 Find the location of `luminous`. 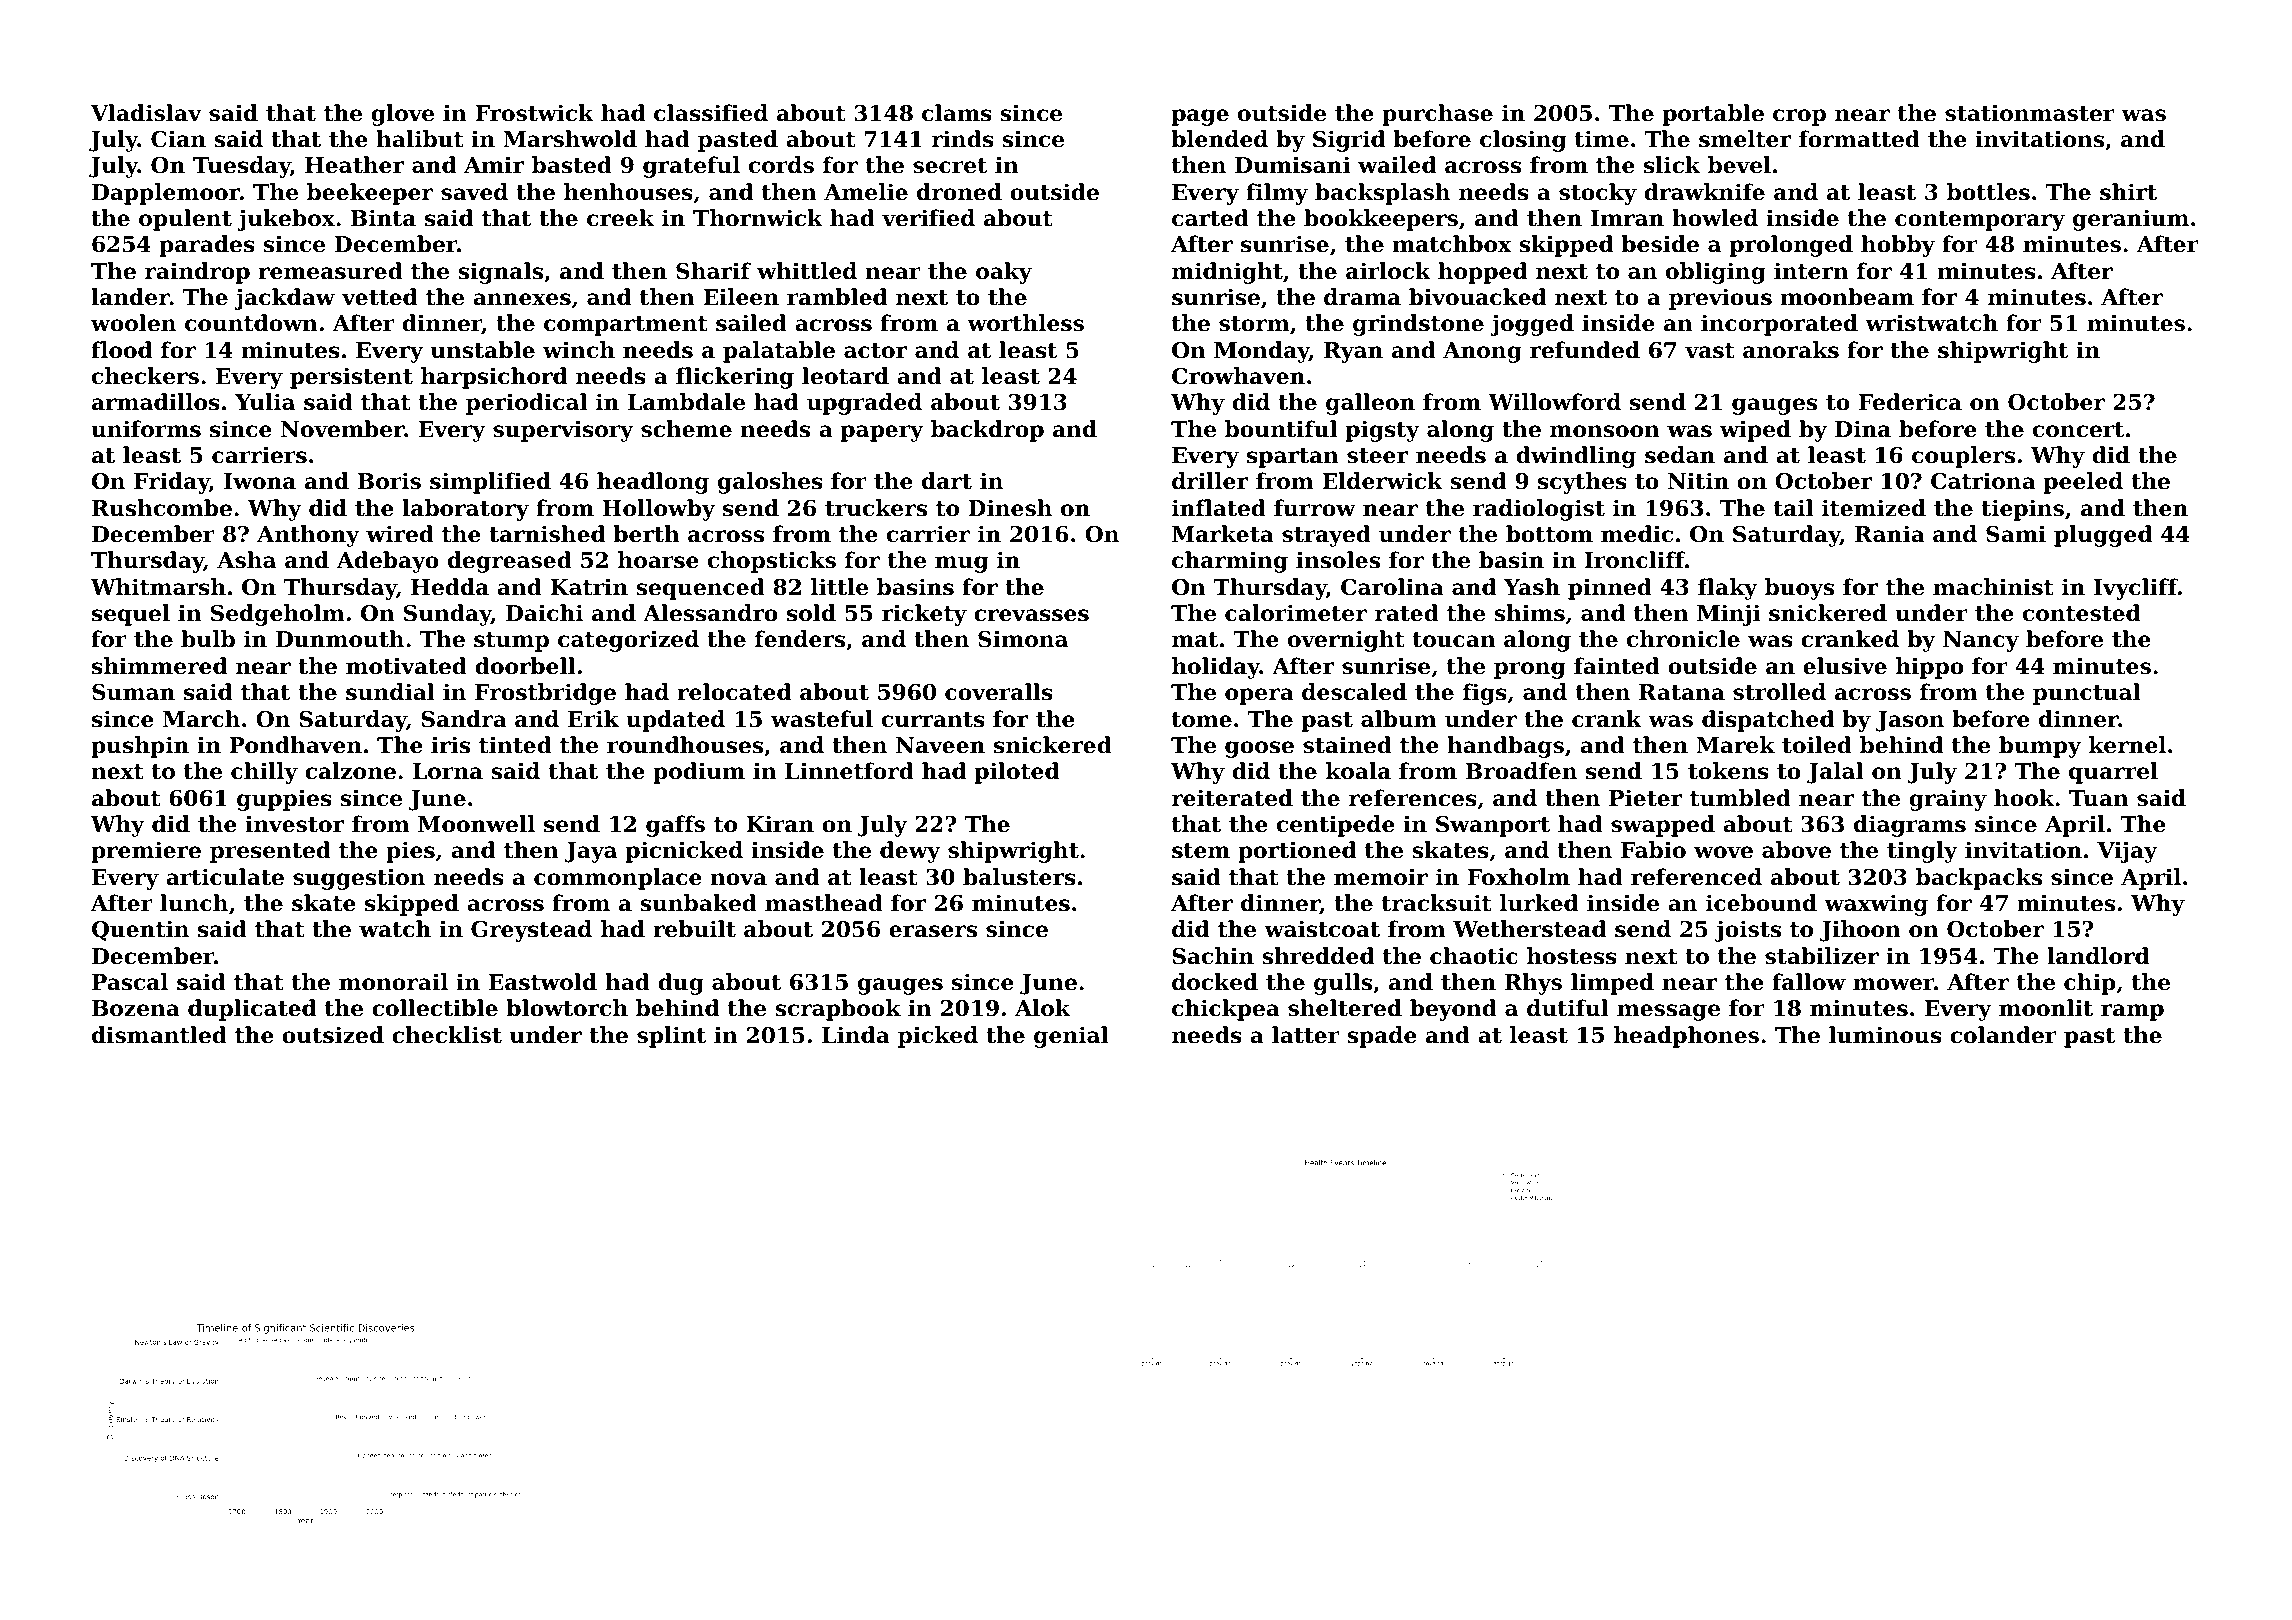

luminous is located at coordinates (1885, 1035).
